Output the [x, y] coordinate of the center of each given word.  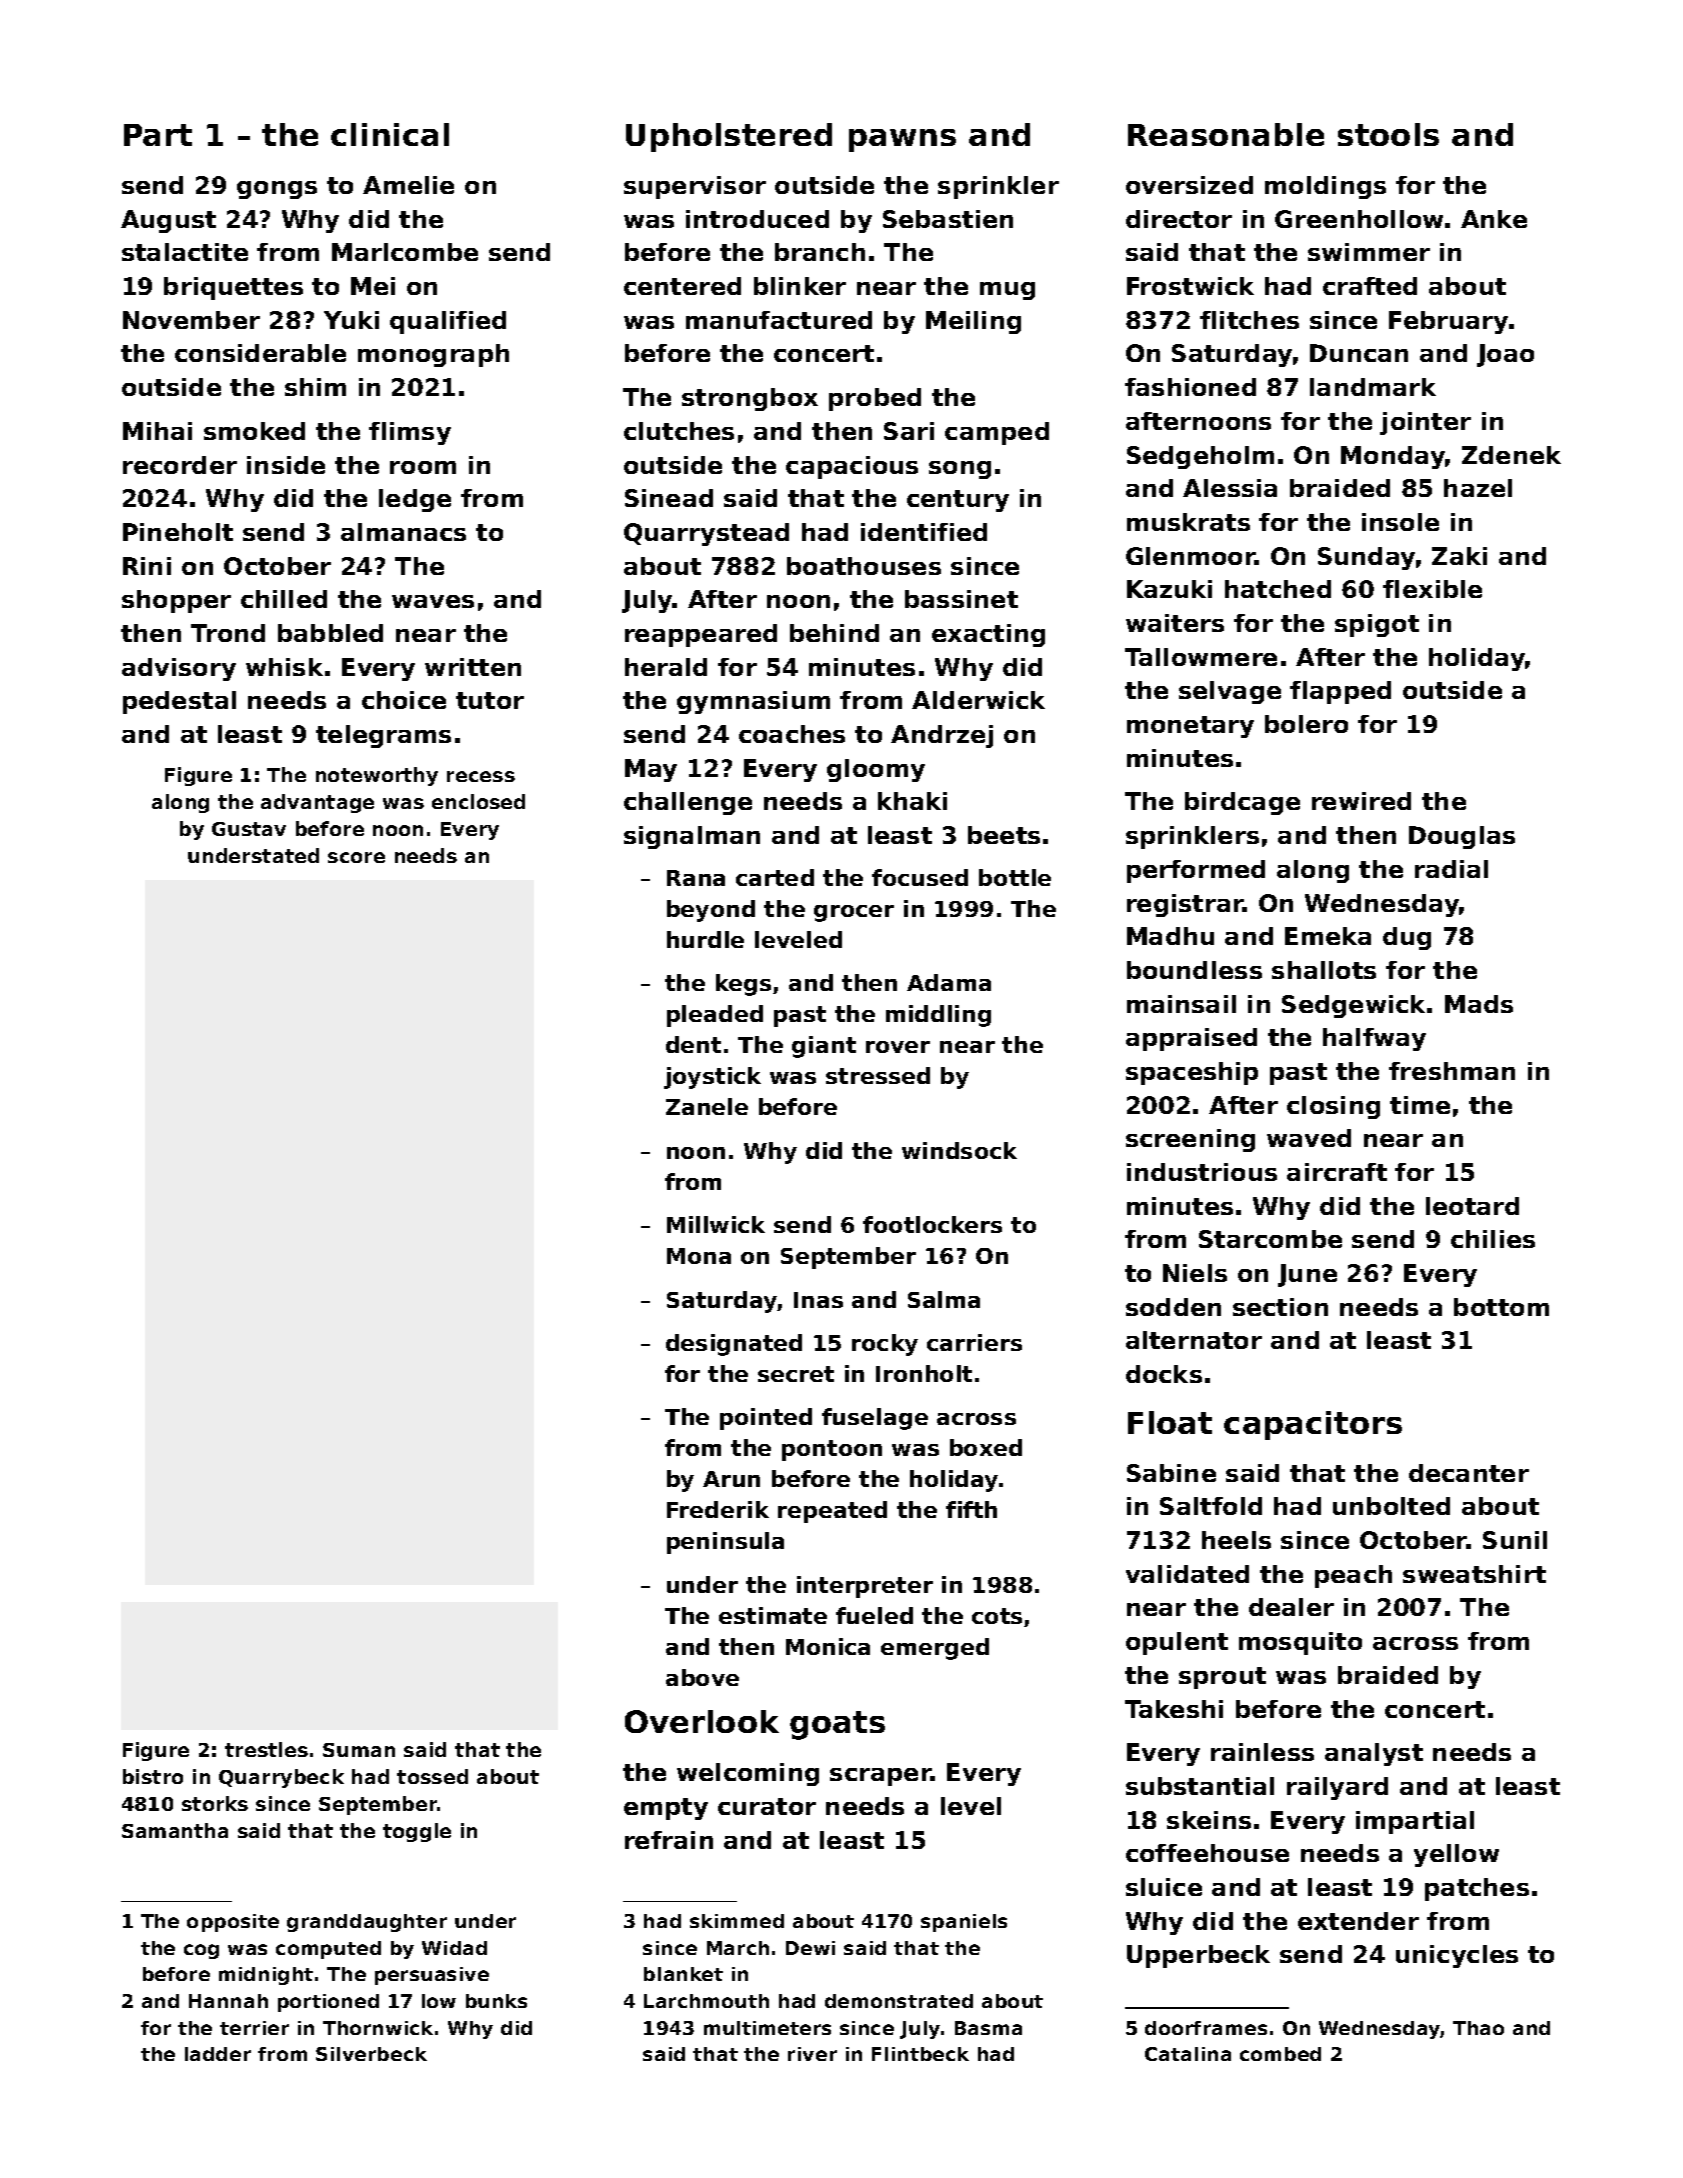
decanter [1469, 1473]
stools [1388, 134]
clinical [390, 134]
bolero [1306, 724]
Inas [818, 1300]
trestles [266, 1749]
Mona [699, 1256]
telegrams [383, 736]
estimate [773, 1615]
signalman [692, 837]
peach [1353, 1576]
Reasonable [1226, 134]
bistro [153, 1776]
